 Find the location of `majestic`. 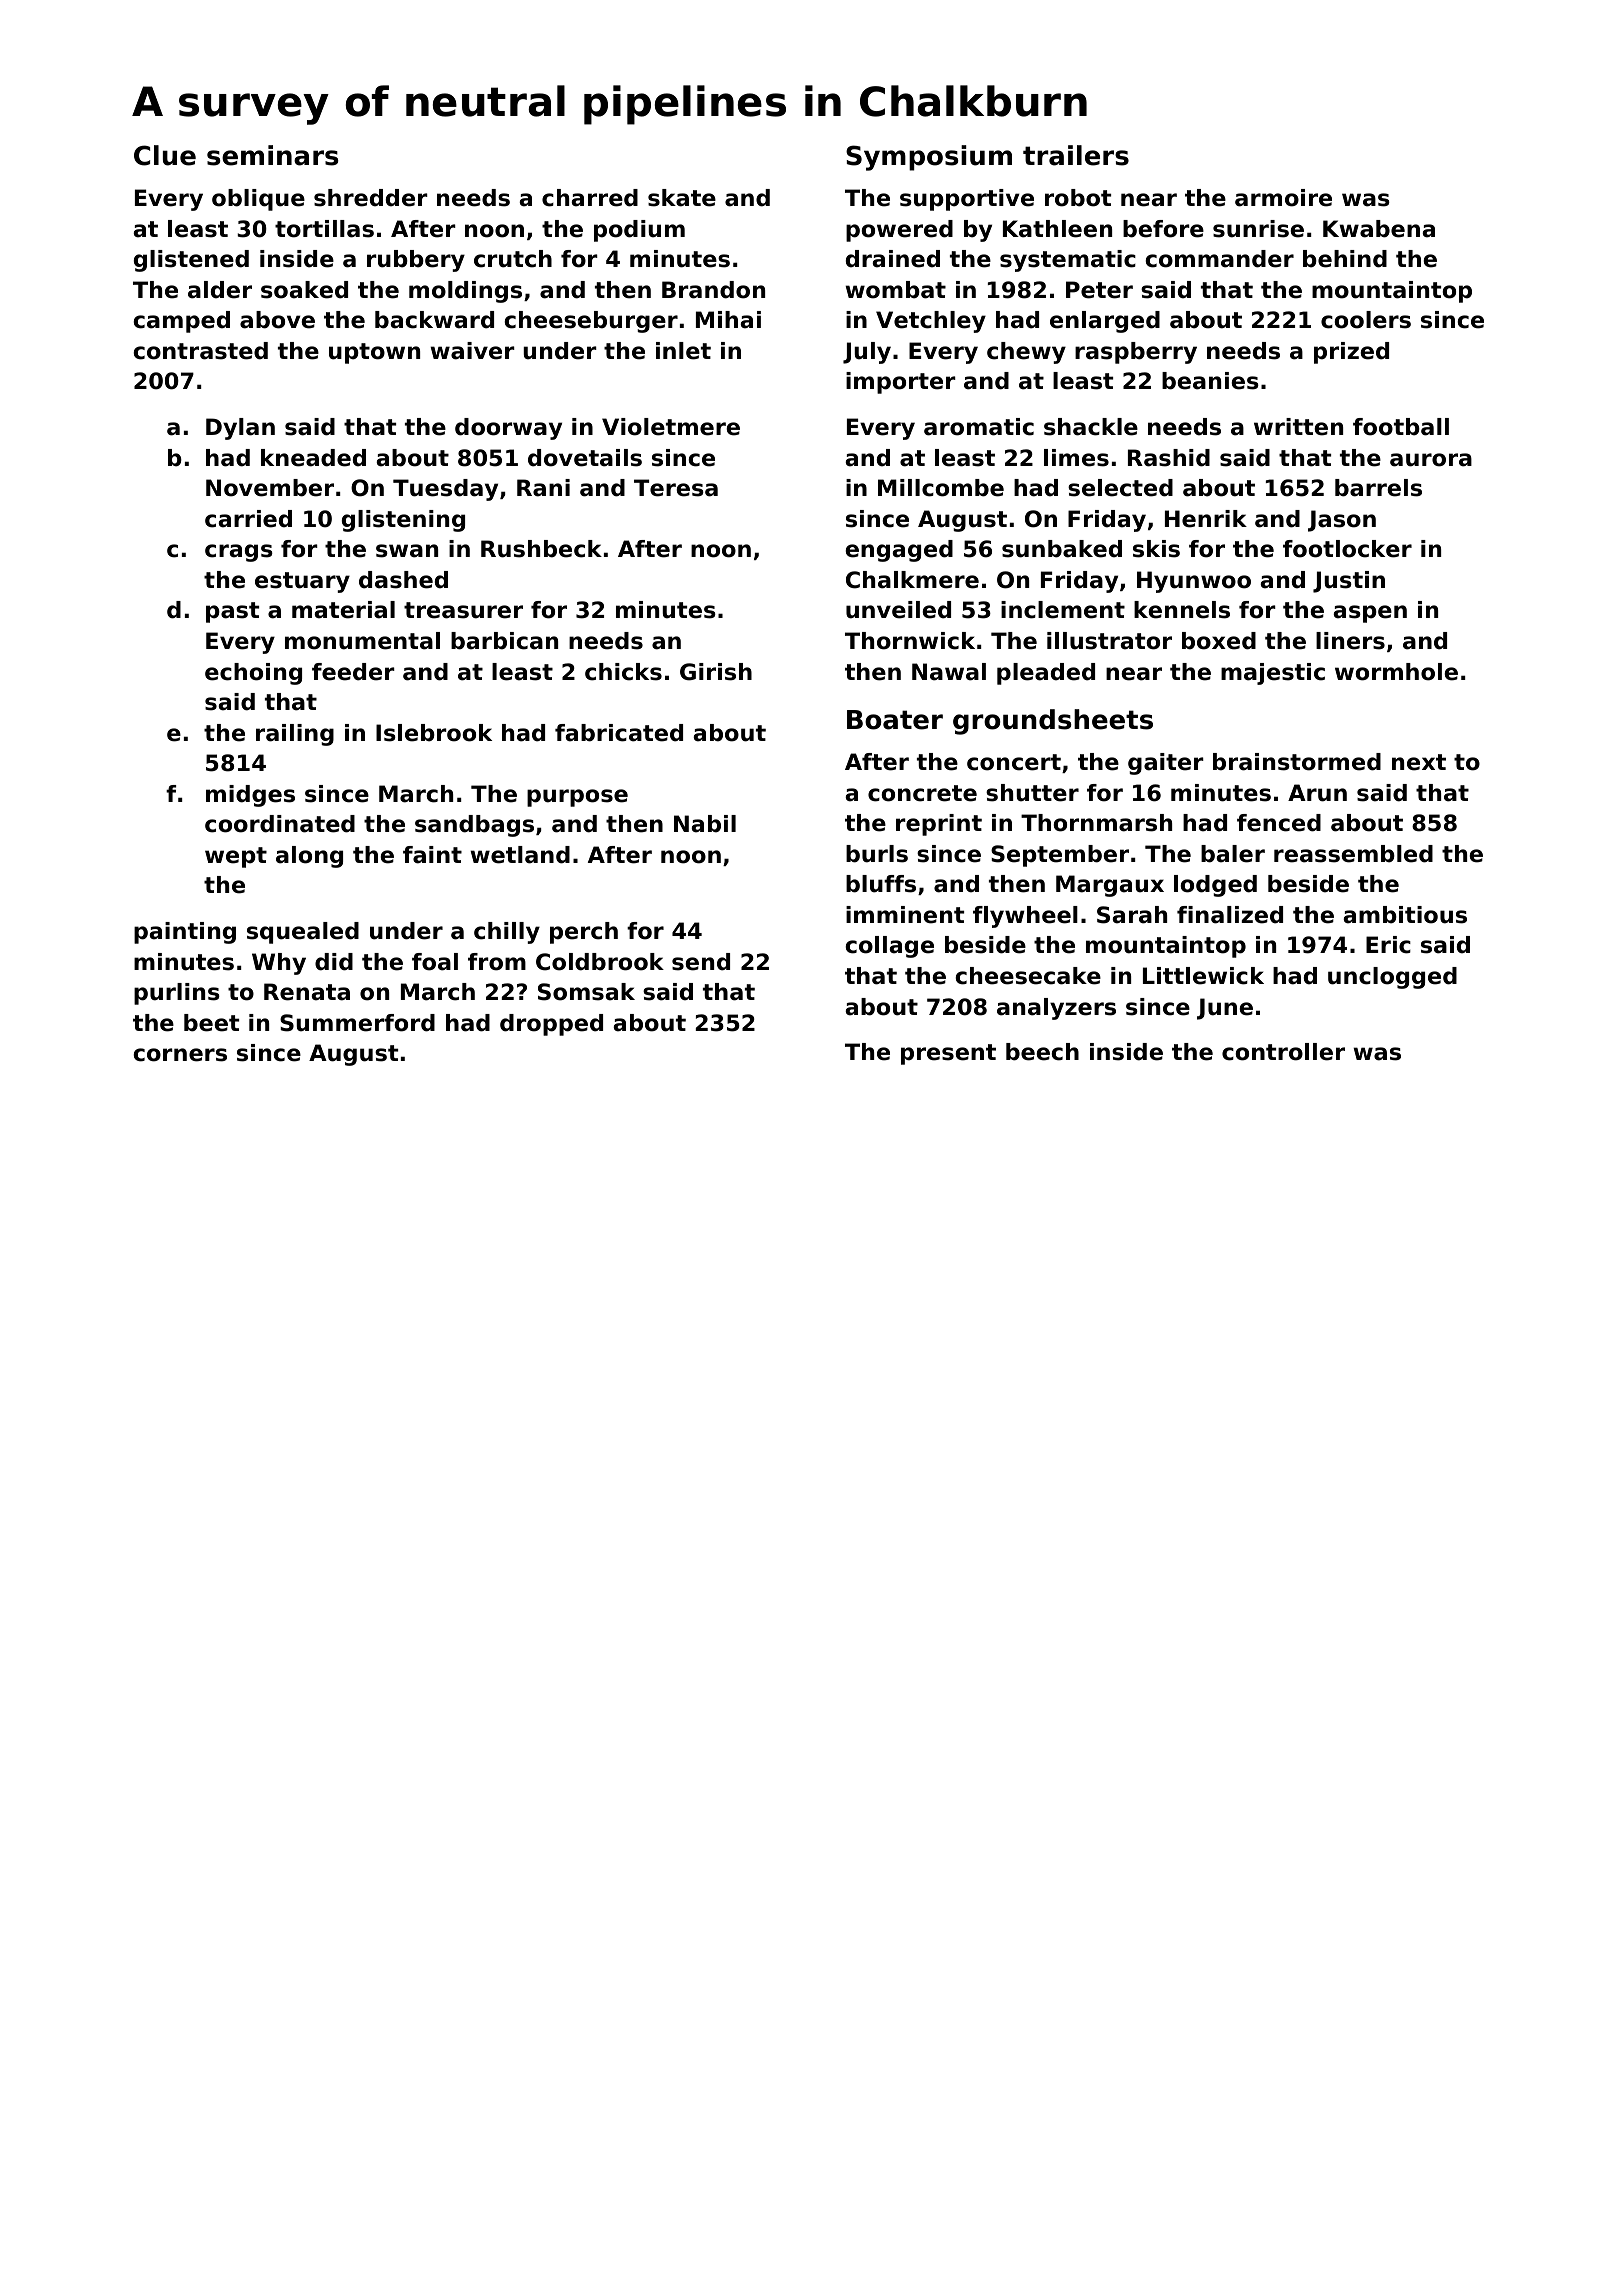

majestic is located at coordinates (1273, 674).
